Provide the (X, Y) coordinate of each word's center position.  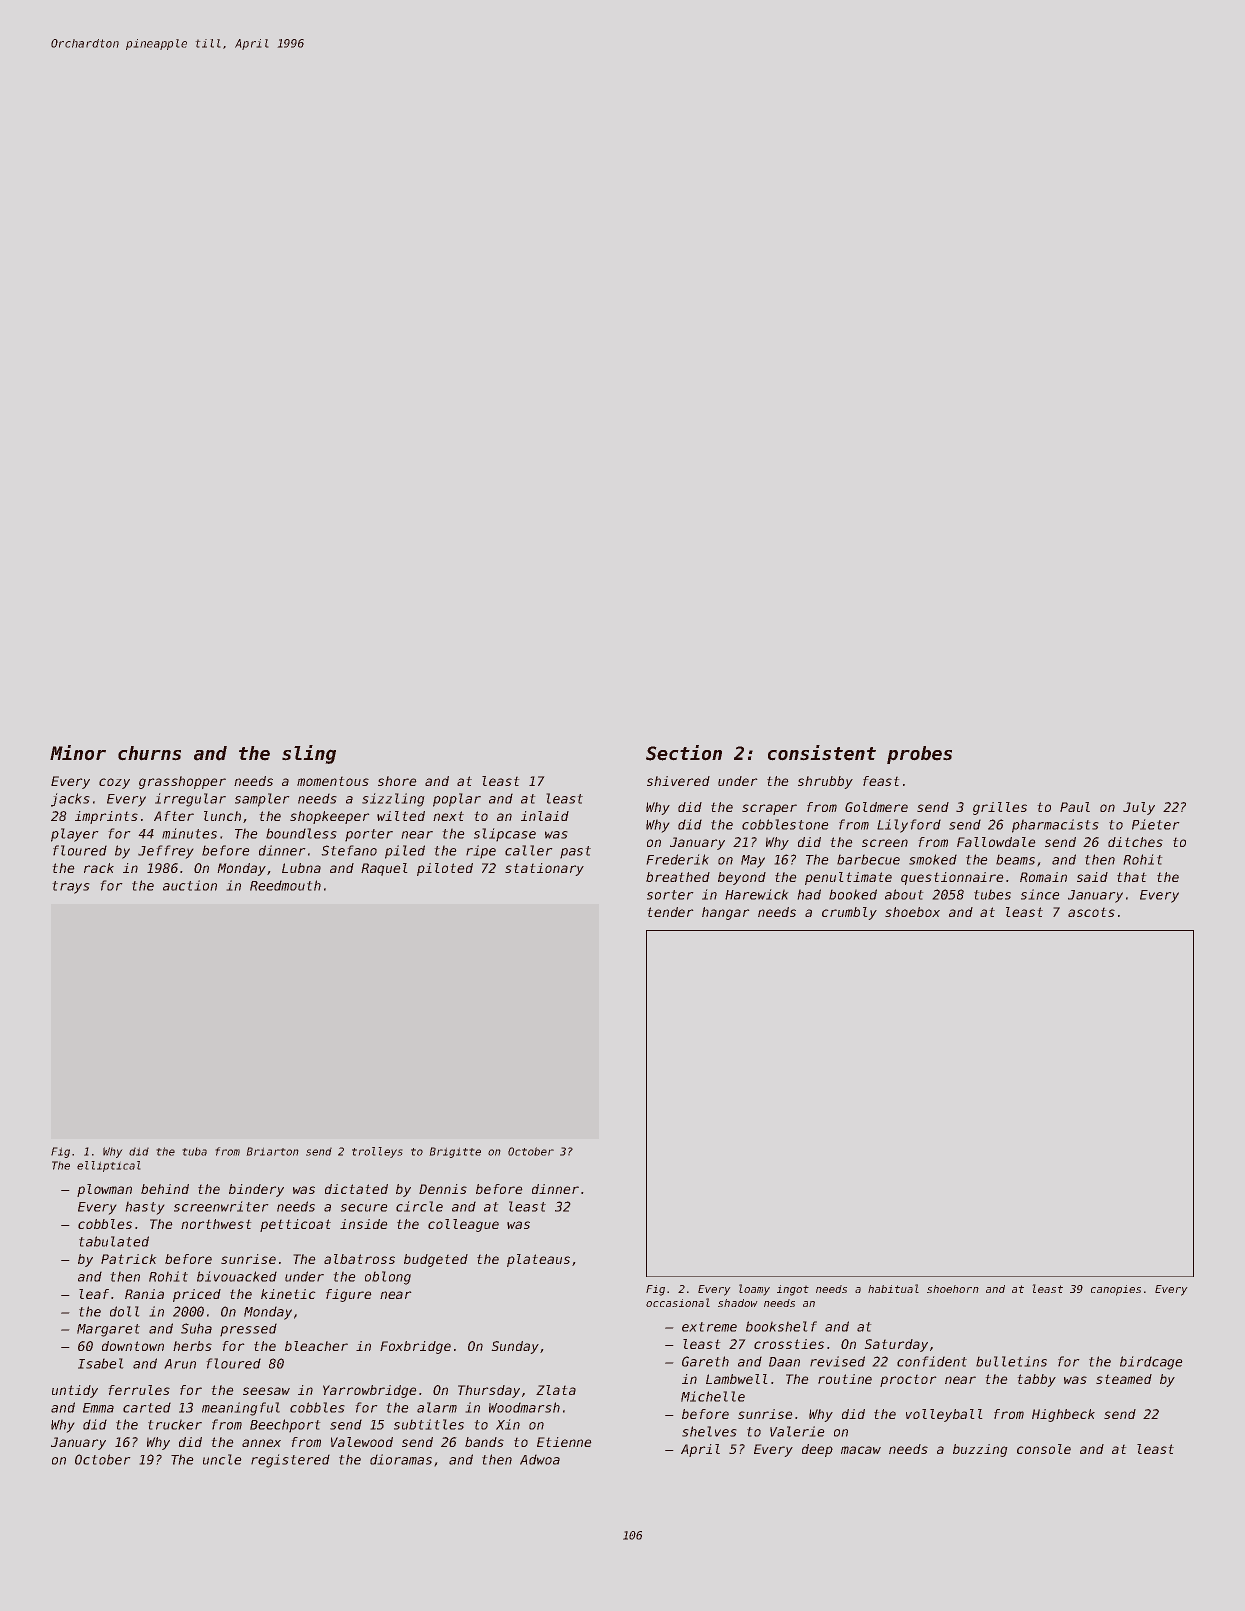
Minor (78, 753)
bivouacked (237, 1276)
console (1044, 1449)
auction (190, 885)
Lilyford (909, 826)
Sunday (515, 1347)
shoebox (912, 912)
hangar (726, 913)
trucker (175, 1424)
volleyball (944, 1415)
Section (684, 753)
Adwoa (540, 1459)
